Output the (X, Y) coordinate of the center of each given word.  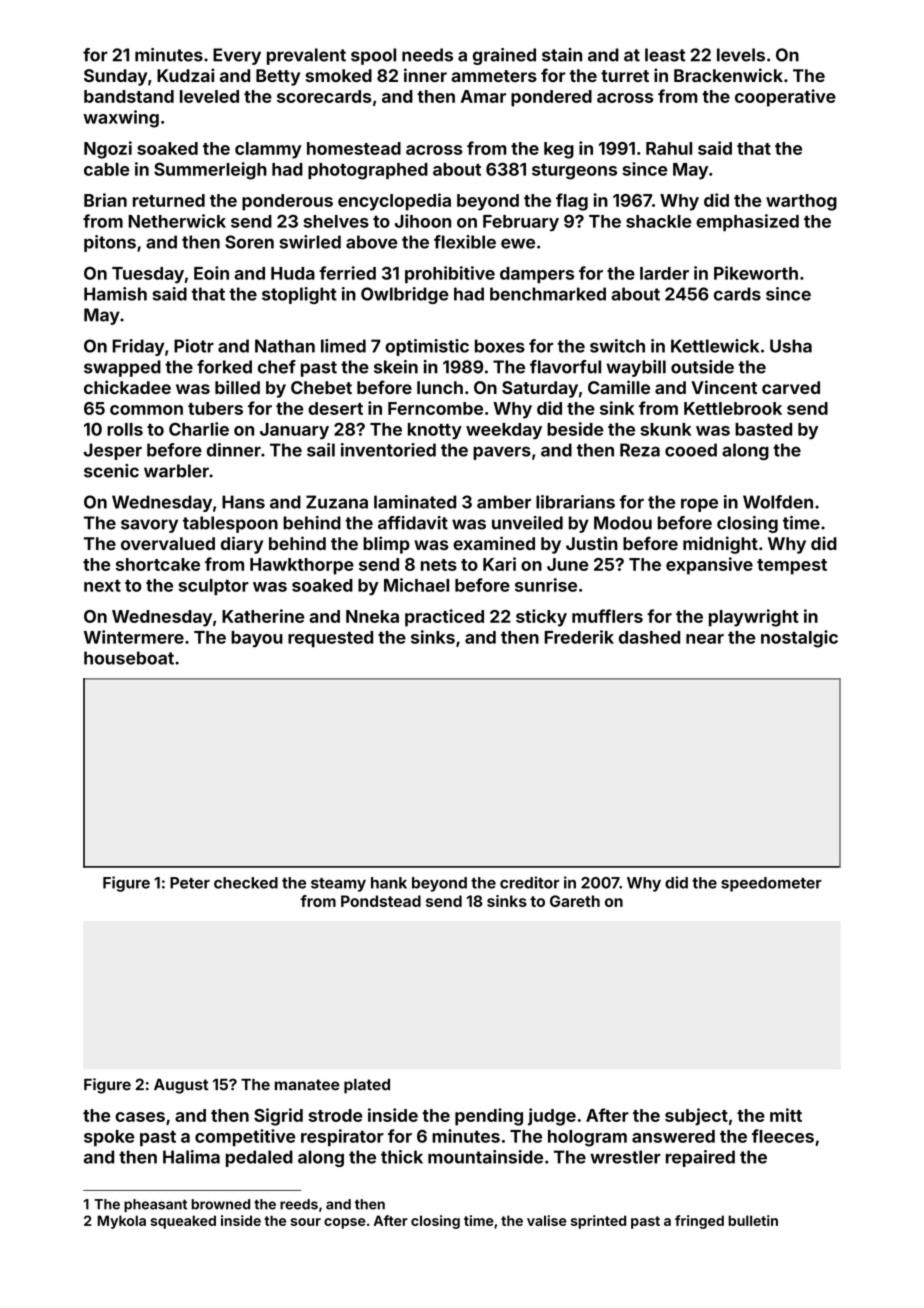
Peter (190, 883)
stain (562, 55)
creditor (529, 882)
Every (237, 56)
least (665, 55)
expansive (709, 566)
